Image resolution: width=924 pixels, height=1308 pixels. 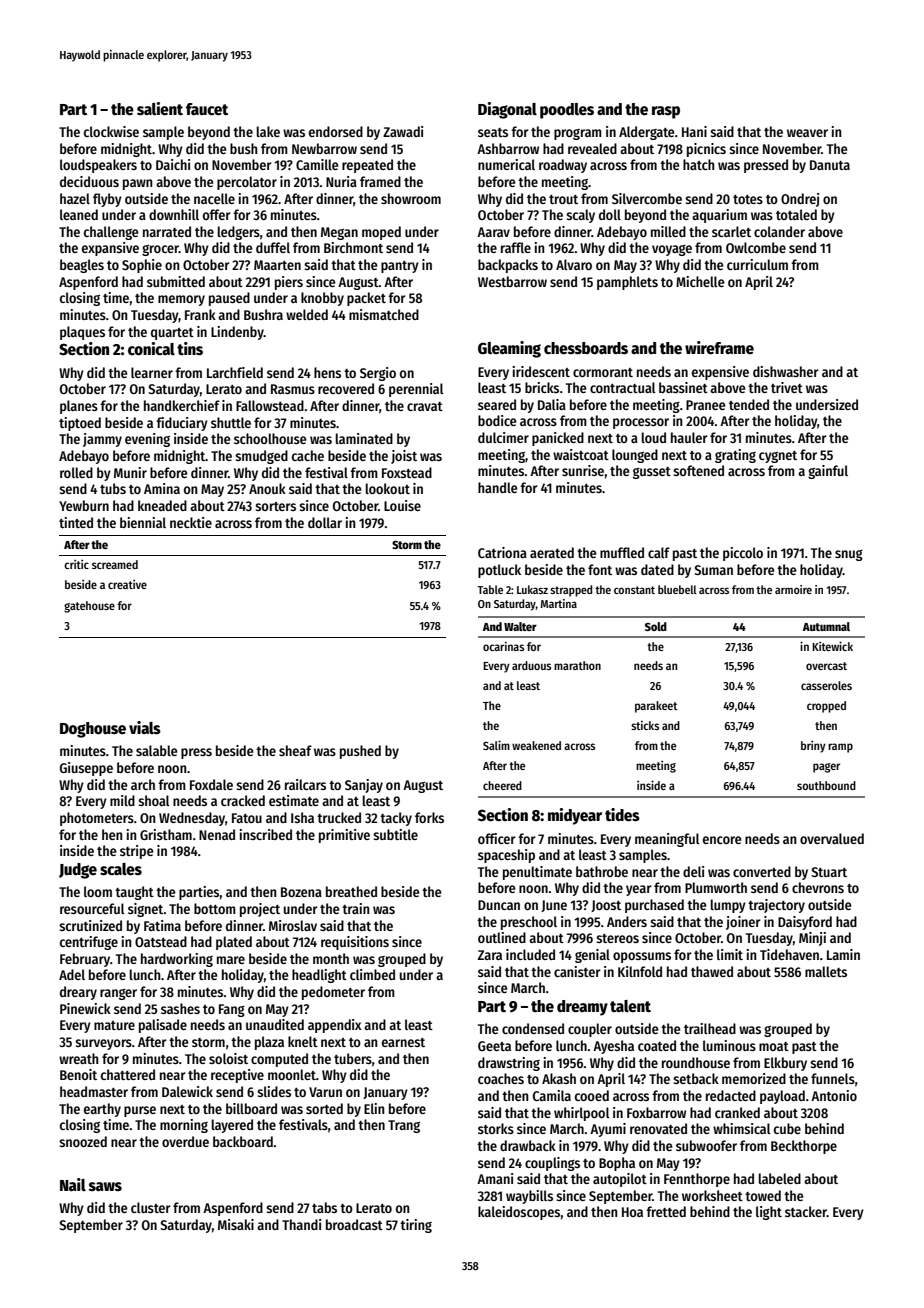 What do you see at coordinates (563, 199) in the screenshot?
I see `trout` at bounding box center [563, 199].
